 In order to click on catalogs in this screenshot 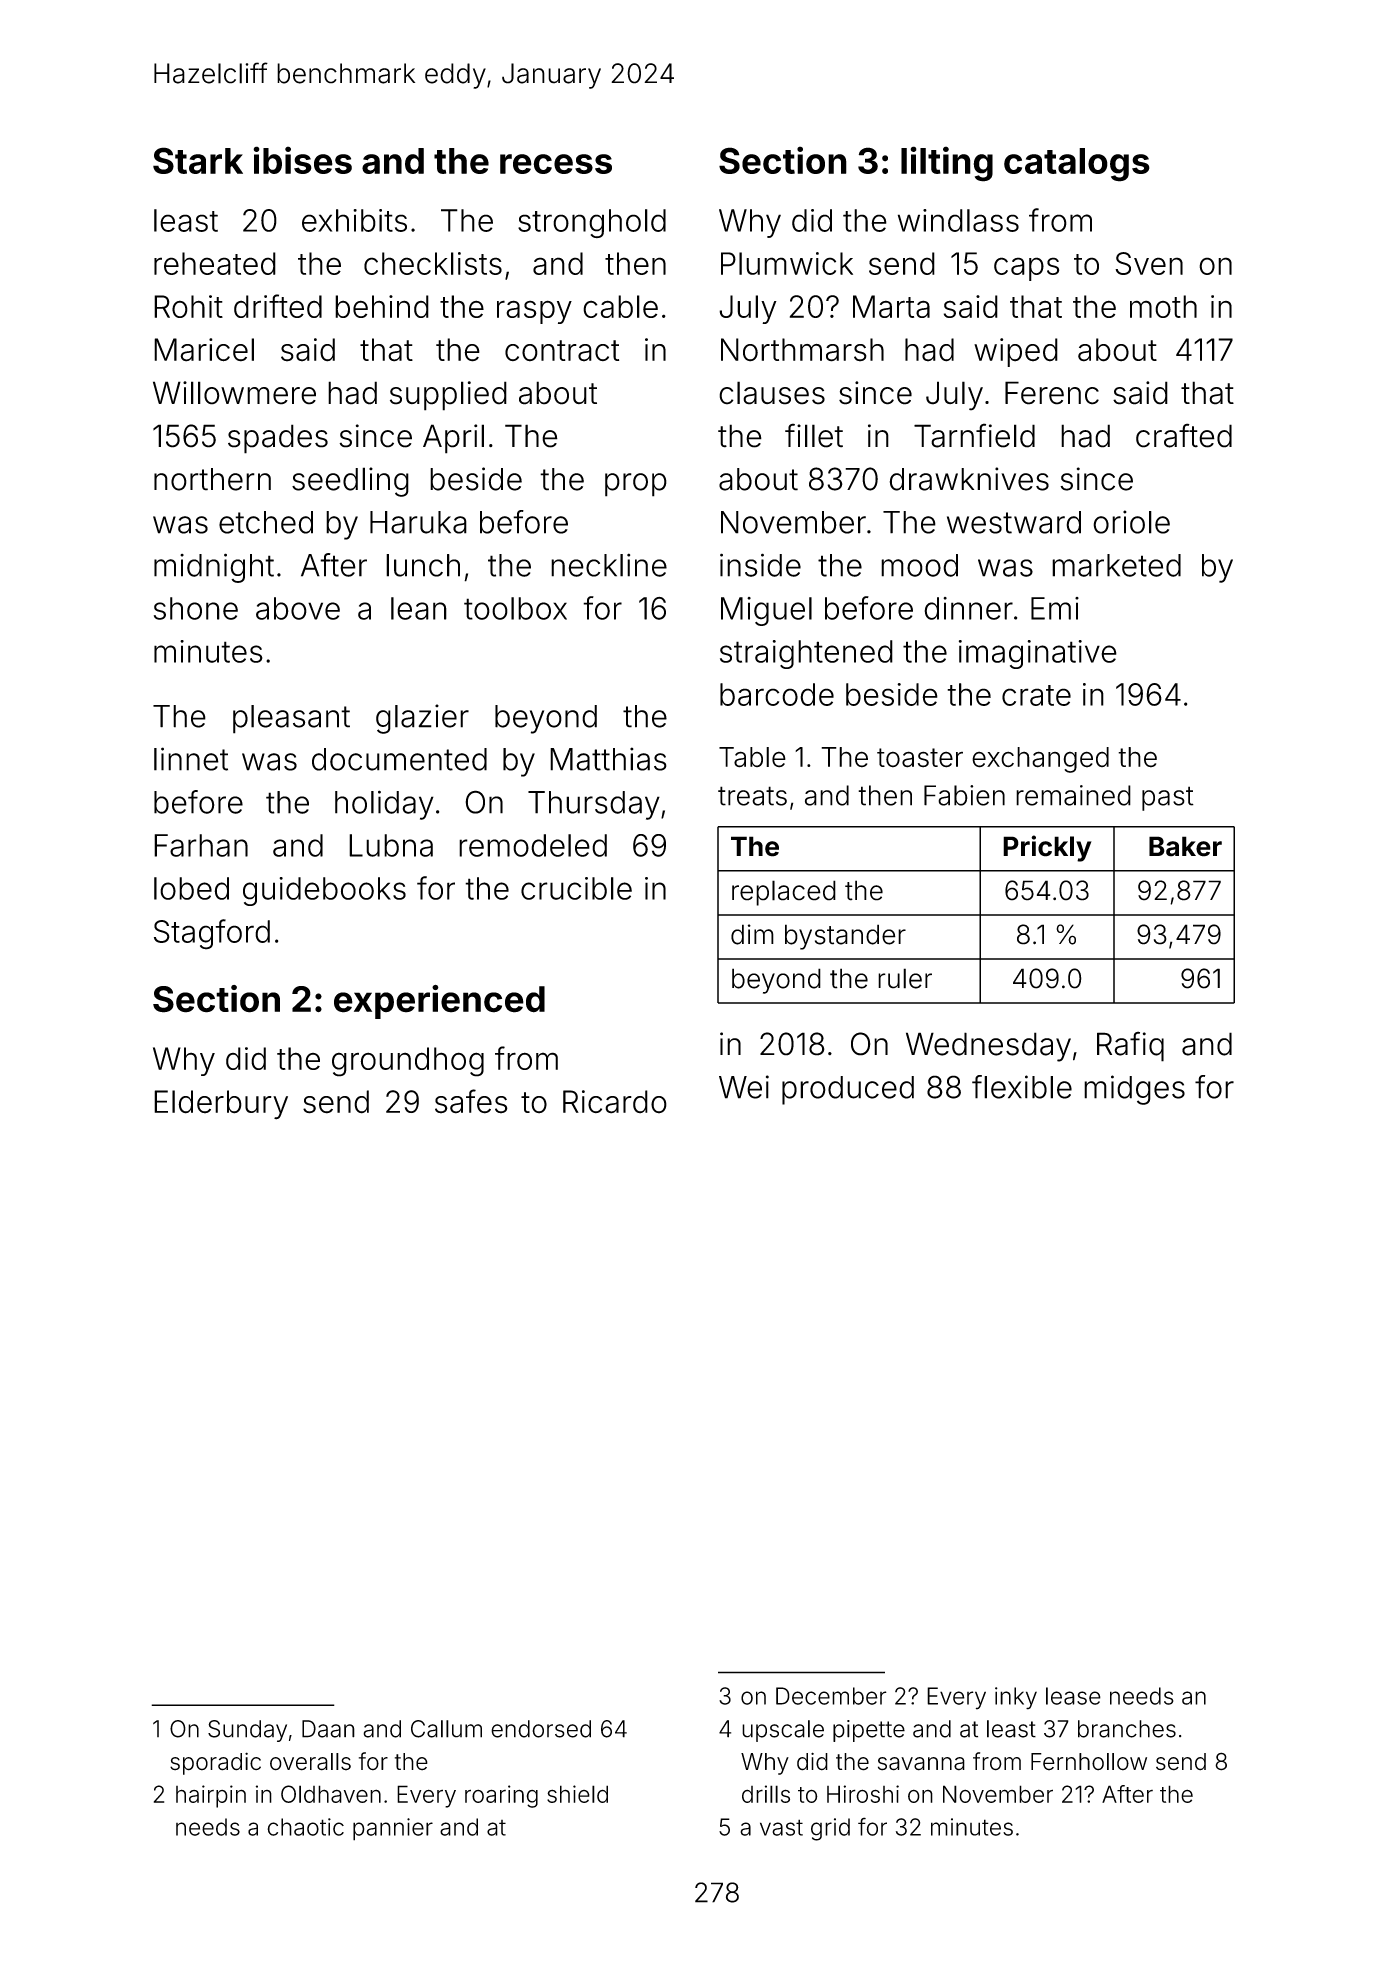, I will do `click(1077, 165)`.
